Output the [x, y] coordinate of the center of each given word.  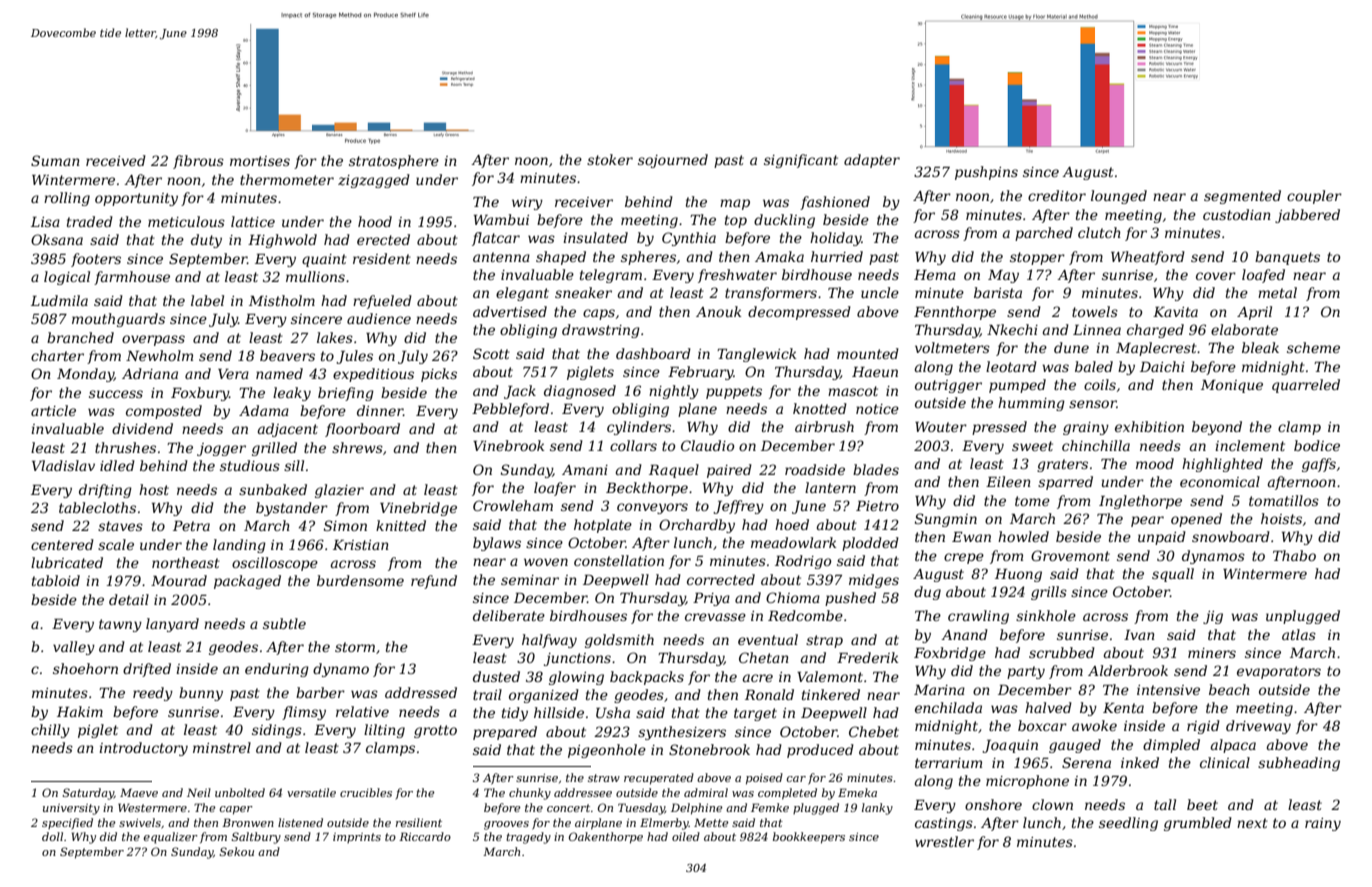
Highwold [282, 241]
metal [1277, 292]
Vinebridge [418, 509]
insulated [595, 237]
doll [52, 836]
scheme [1313, 347]
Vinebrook [509, 445]
